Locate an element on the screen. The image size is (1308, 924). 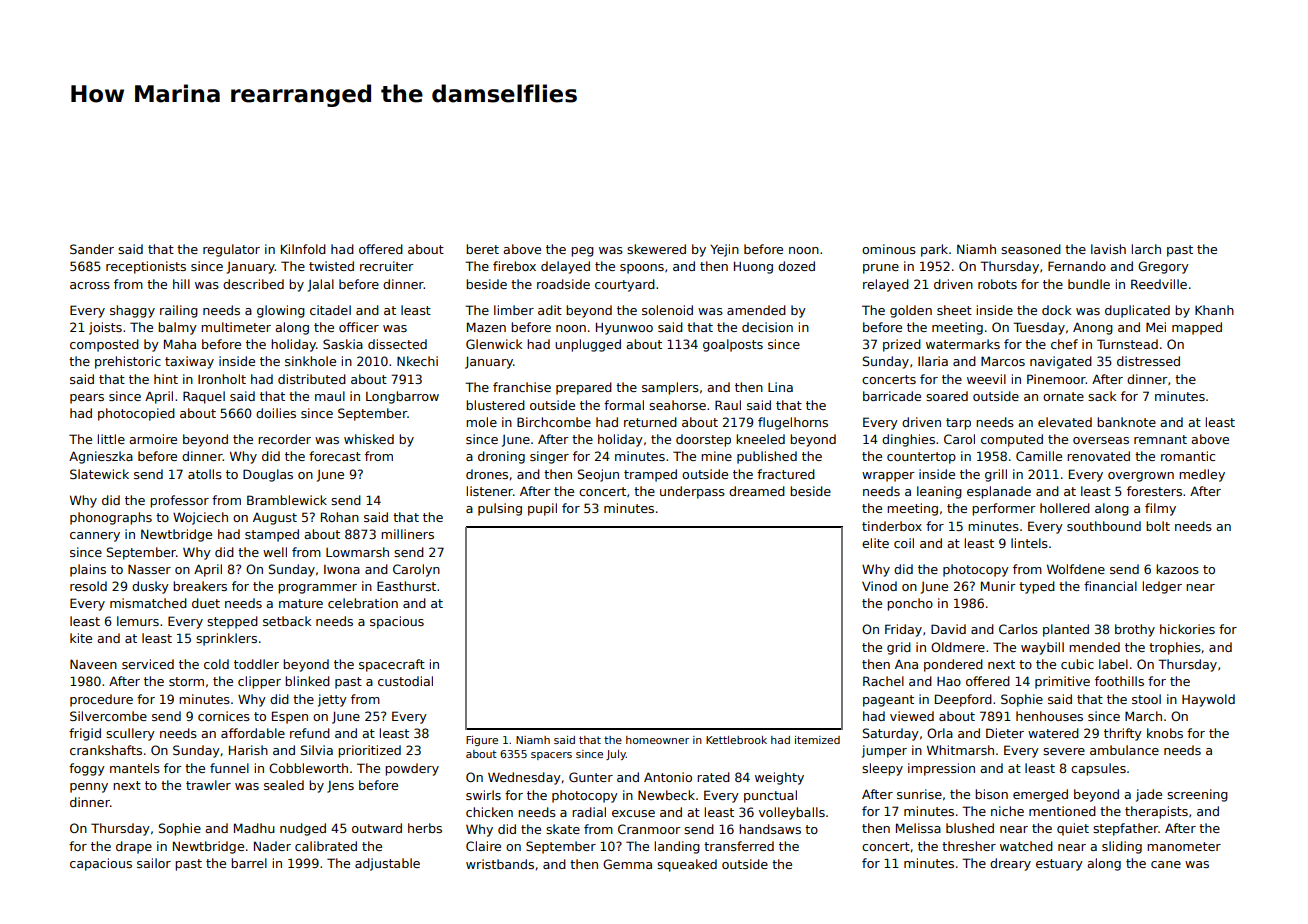
adit is located at coordinates (550, 310).
